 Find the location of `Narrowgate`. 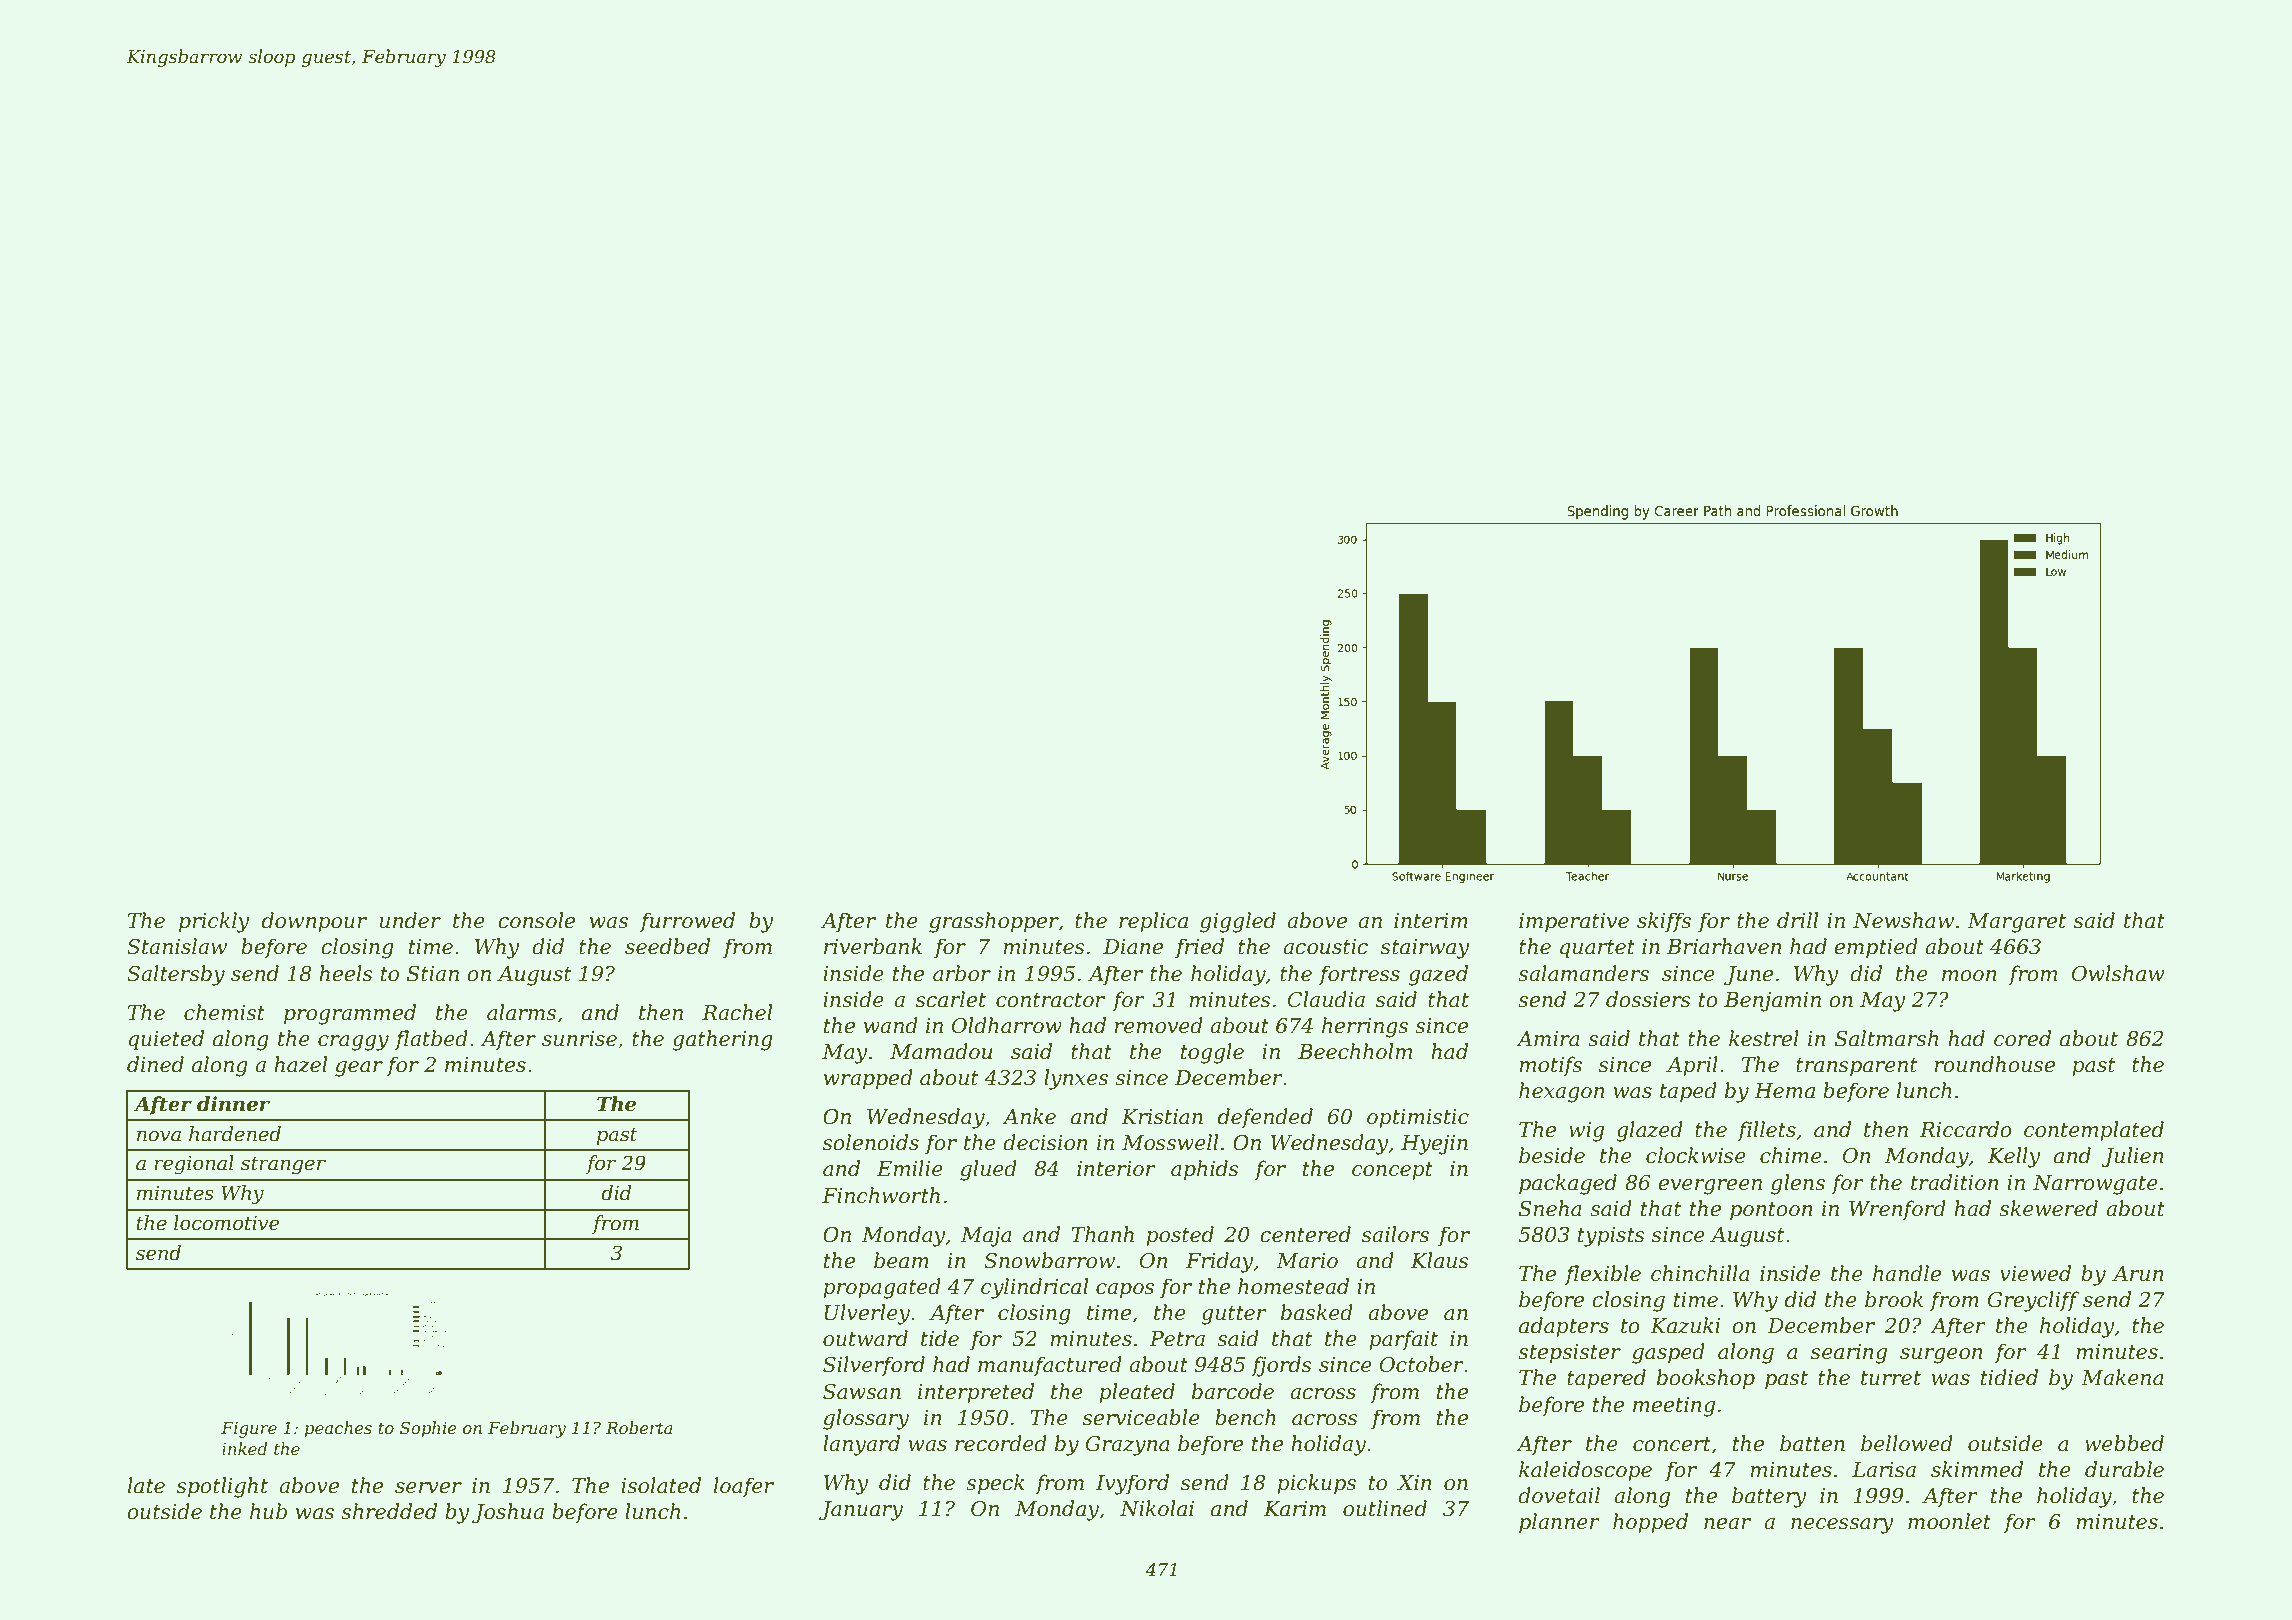

Narrowgate is located at coordinates (2095, 1185).
